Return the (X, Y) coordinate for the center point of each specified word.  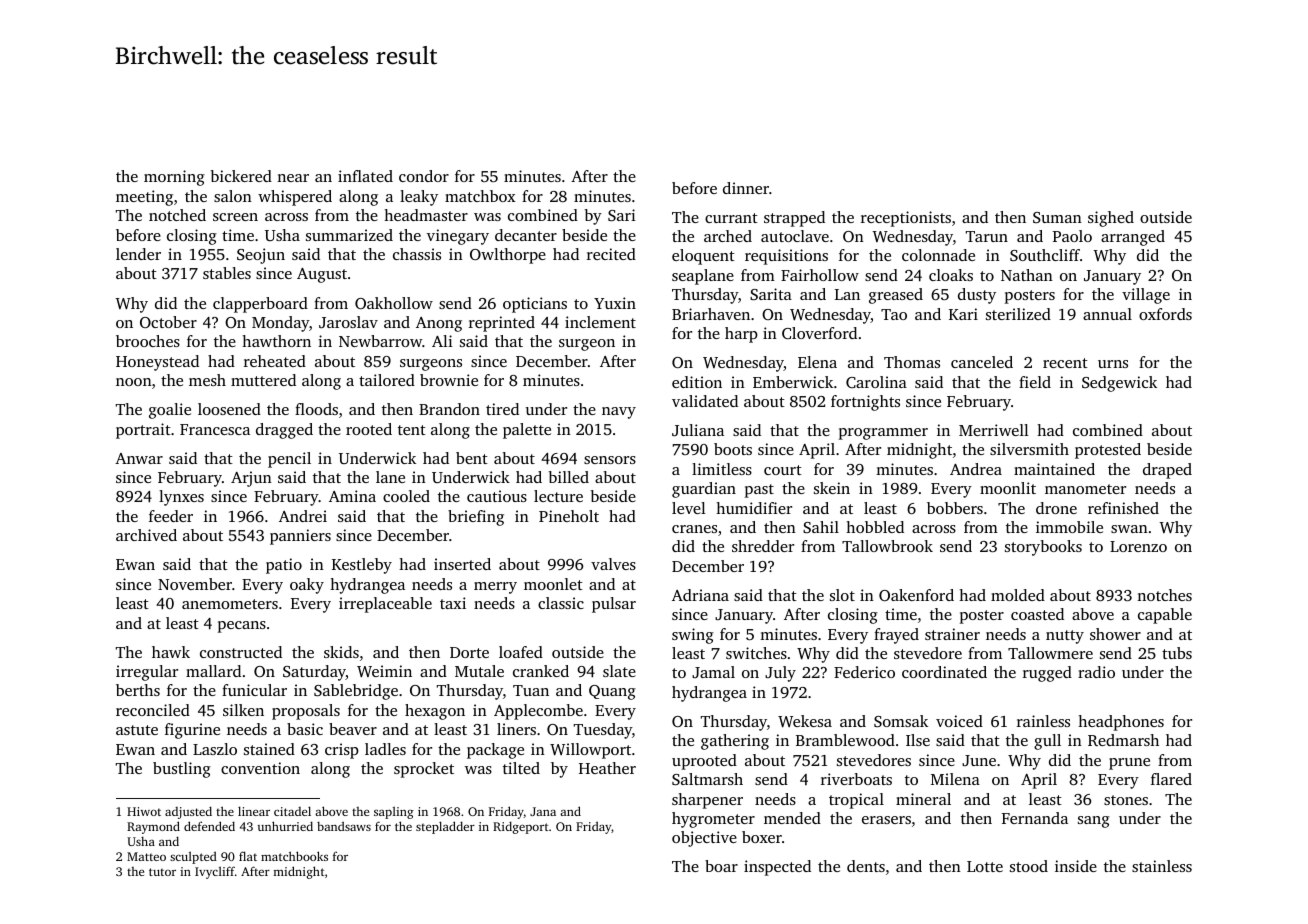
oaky (307, 586)
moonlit (1008, 488)
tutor (162, 872)
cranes (694, 529)
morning (174, 178)
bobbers (955, 508)
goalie (170, 411)
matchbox (480, 196)
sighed (1111, 219)
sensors (610, 460)
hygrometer (713, 820)
